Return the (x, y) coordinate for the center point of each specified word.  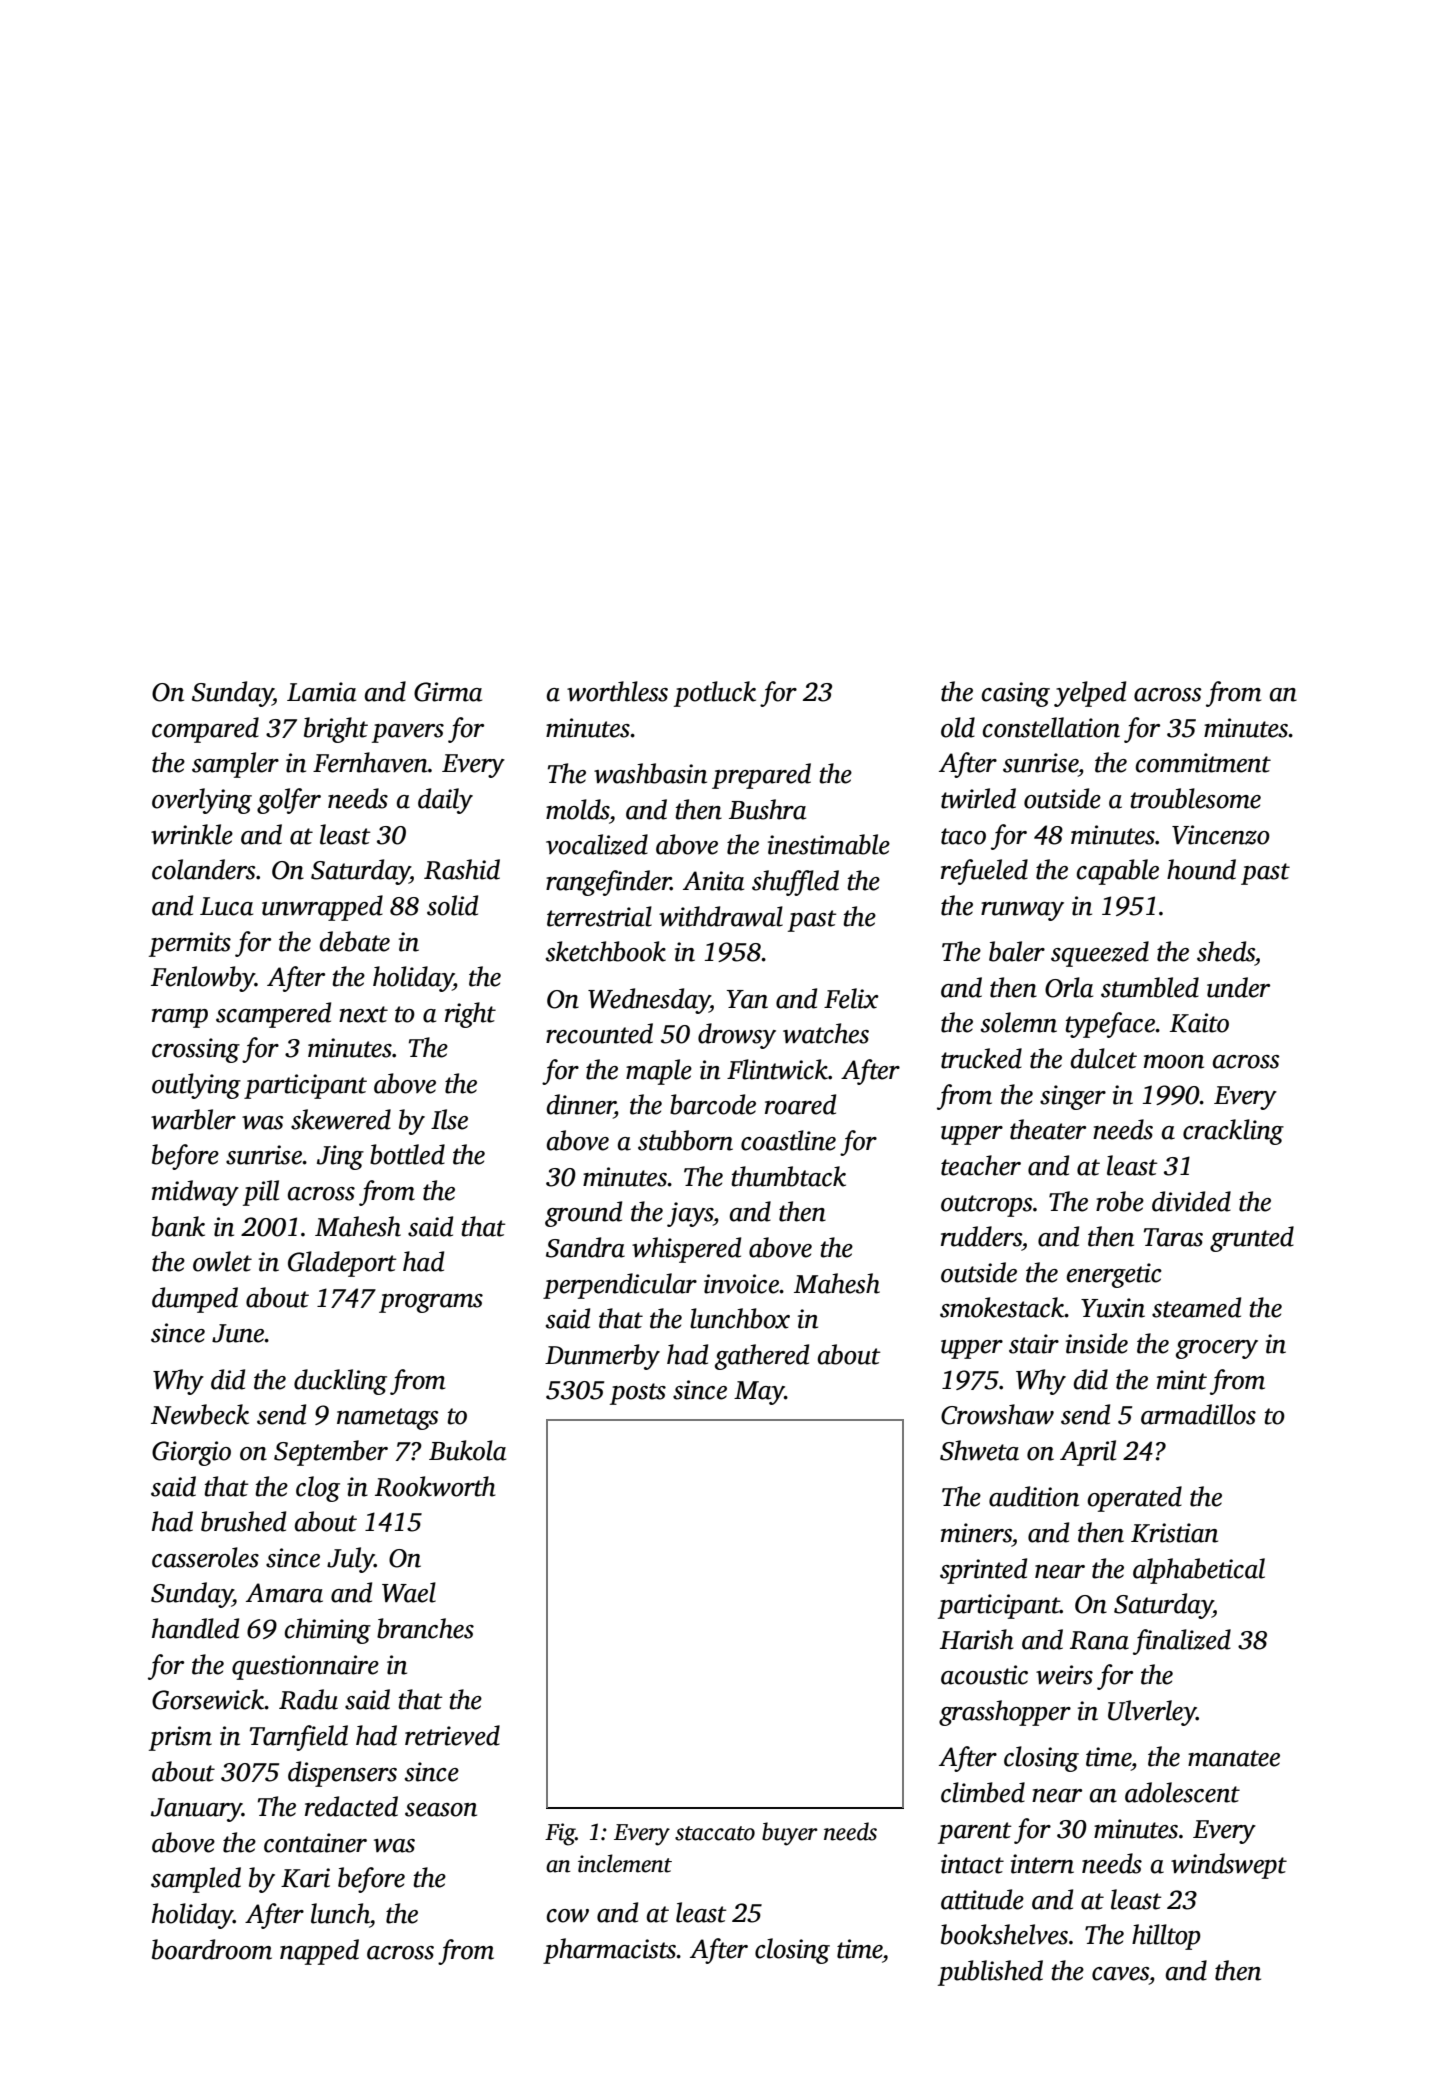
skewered (341, 1119)
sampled (196, 1880)
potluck (715, 694)
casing (1016, 694)
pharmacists (609, 1951)
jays (690, 1214)
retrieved (452, 1735)
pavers (408, 733)
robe (1120, 1201)
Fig (560, 1834)
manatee (1234, 1758)
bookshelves (1004, 1934)
